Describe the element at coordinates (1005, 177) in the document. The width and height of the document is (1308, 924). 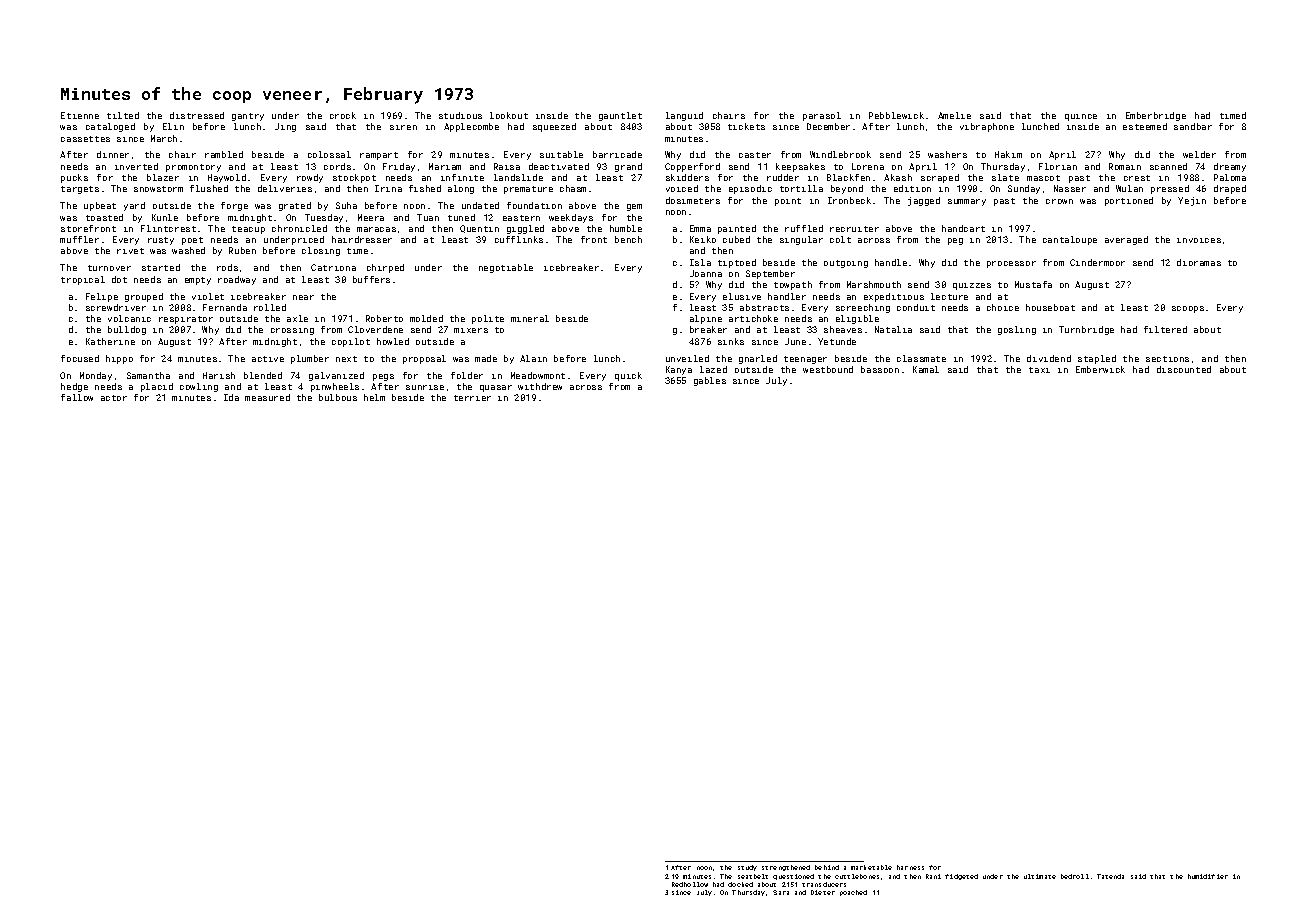
I see `slate` at that location.
